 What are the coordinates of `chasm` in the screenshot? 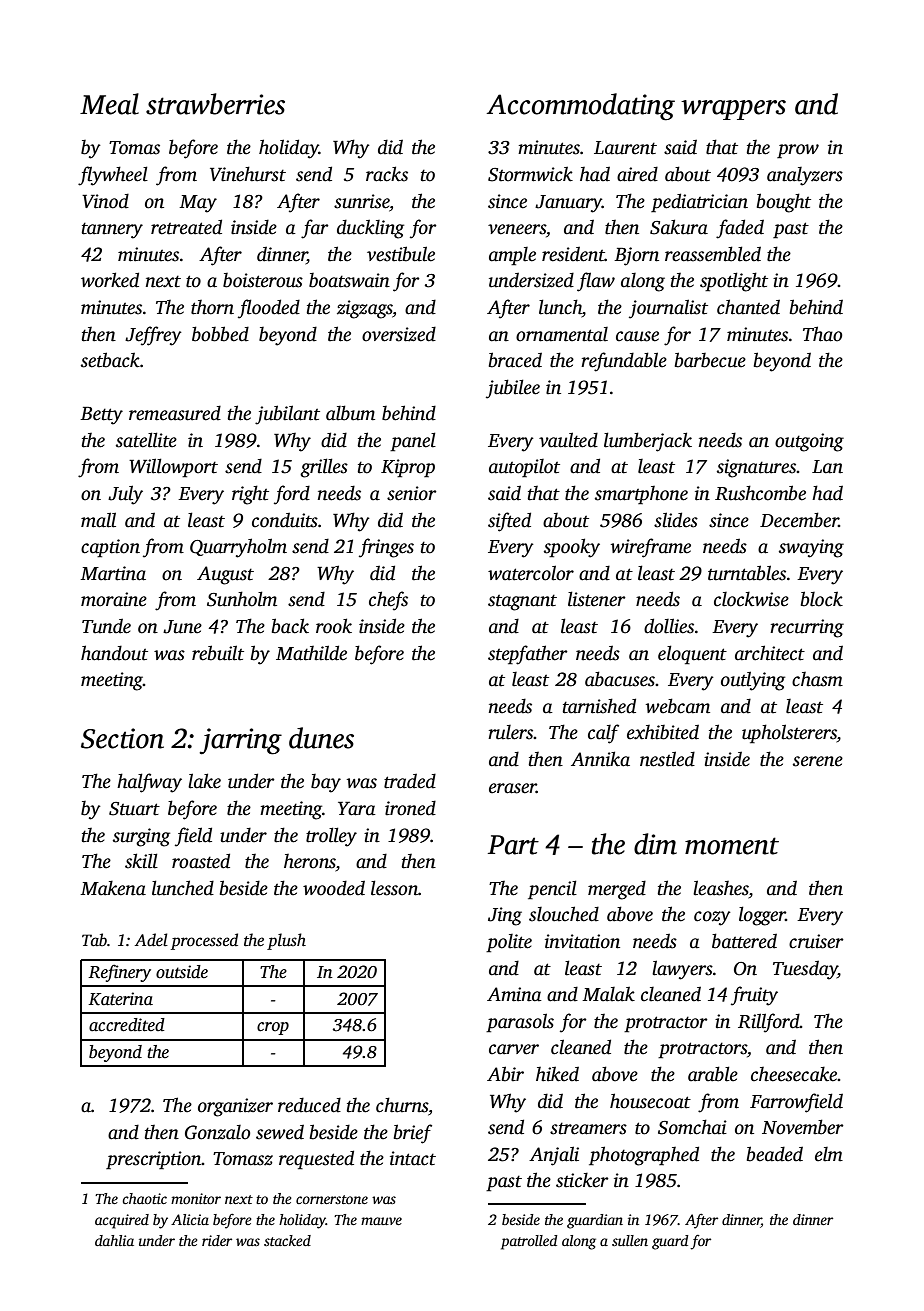 It's located at (817, 679).
